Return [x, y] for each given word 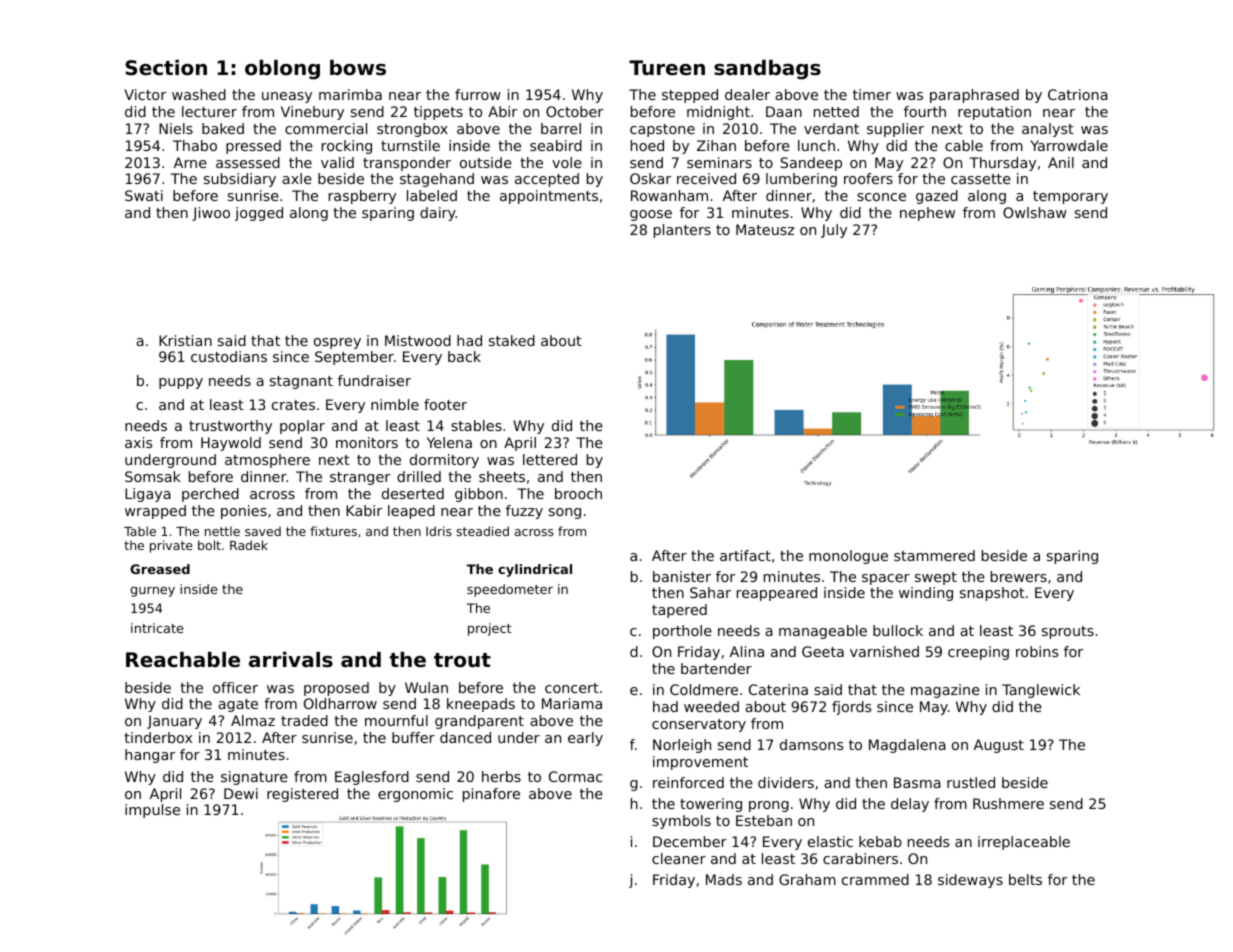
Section [166, 68]
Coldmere [704, 689]
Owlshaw [1035, 212]
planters [682, 231]
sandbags [767, 70]
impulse [152, 811]
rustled [971, 782]
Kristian [185, 340]
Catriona [1078, 94]
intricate [157, 628]
